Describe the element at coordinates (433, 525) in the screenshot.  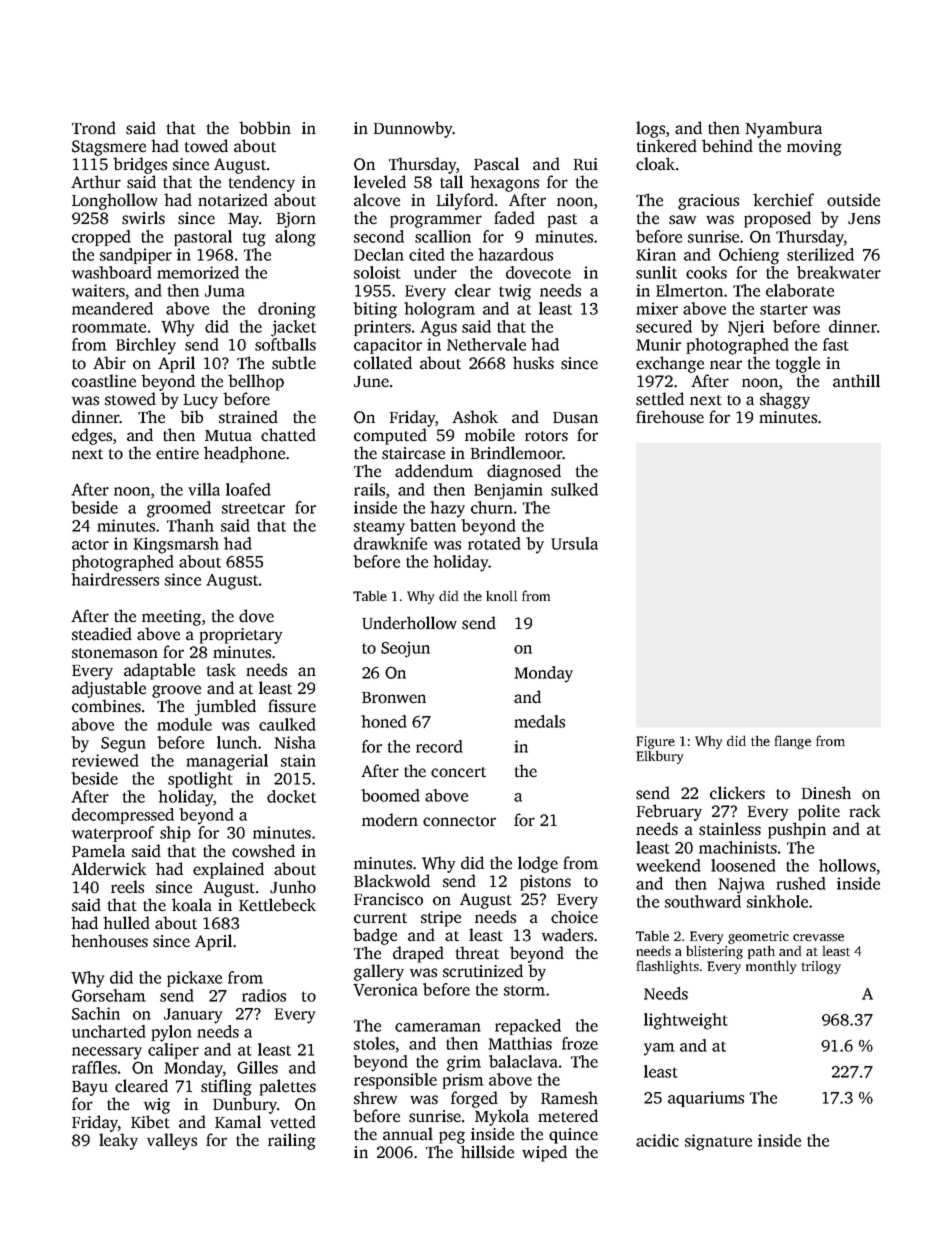
I see `batten` at that location.
